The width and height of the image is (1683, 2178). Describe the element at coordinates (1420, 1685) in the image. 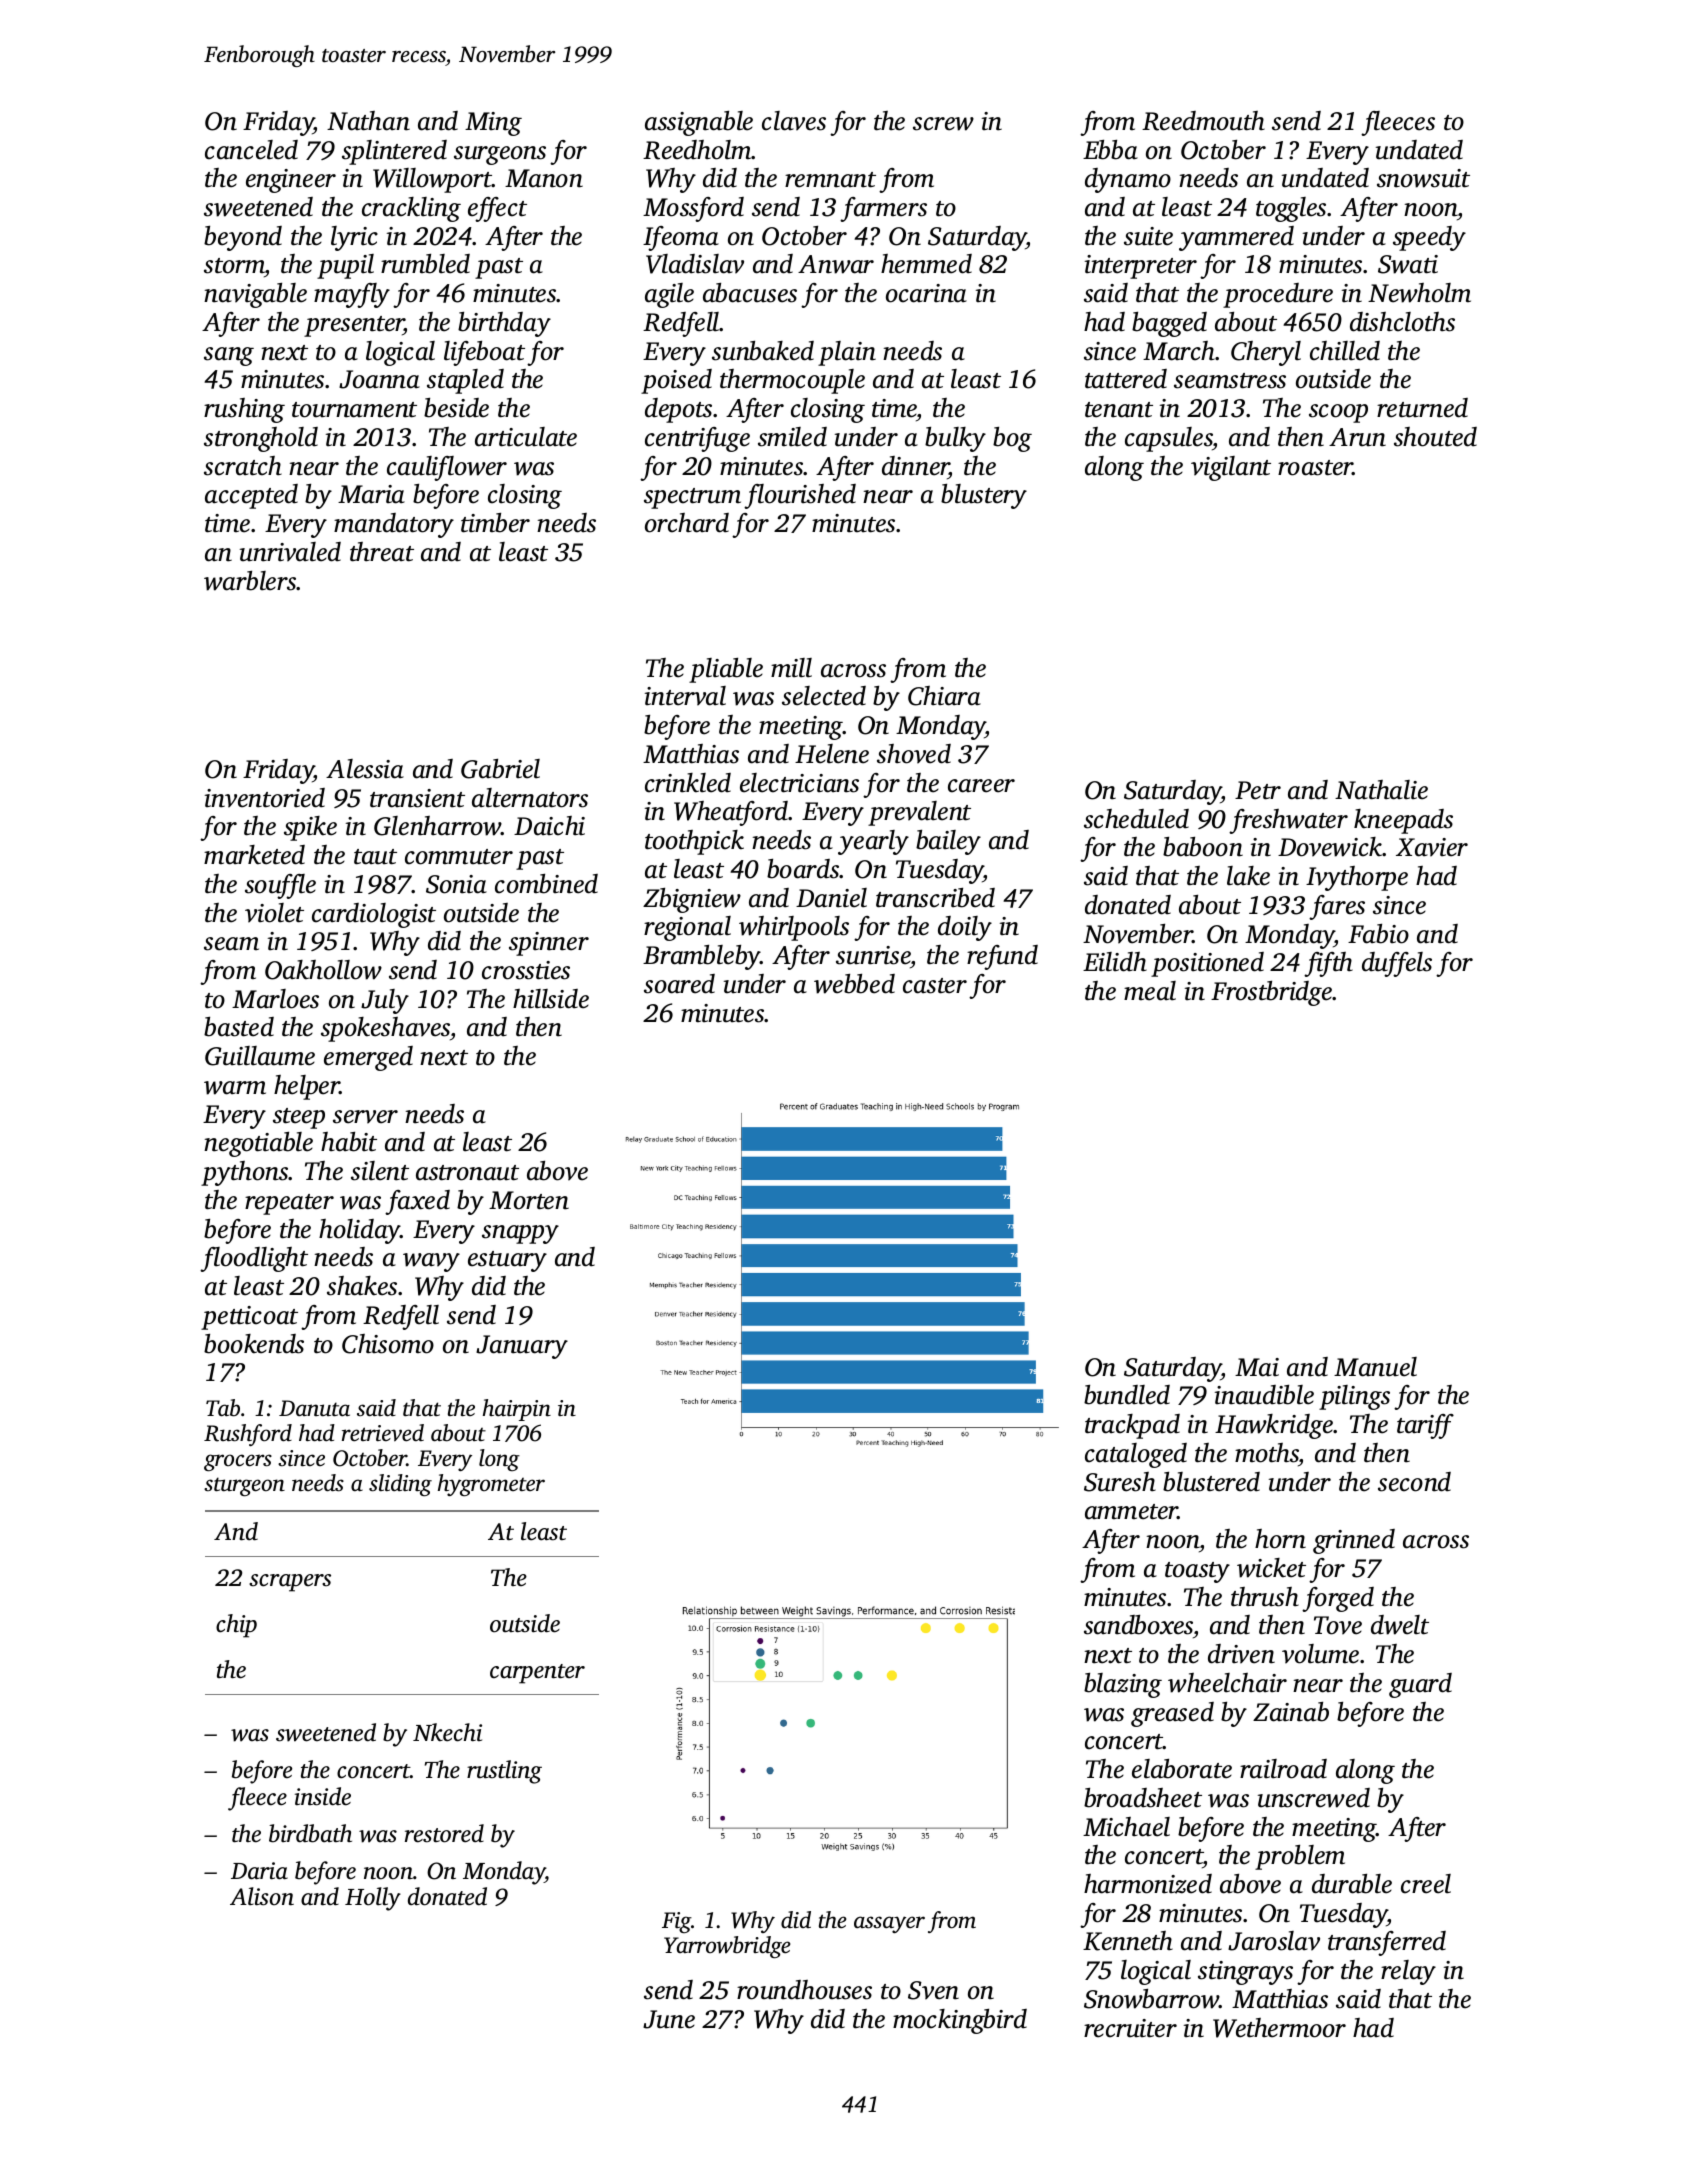

I see `guard` at that location.
